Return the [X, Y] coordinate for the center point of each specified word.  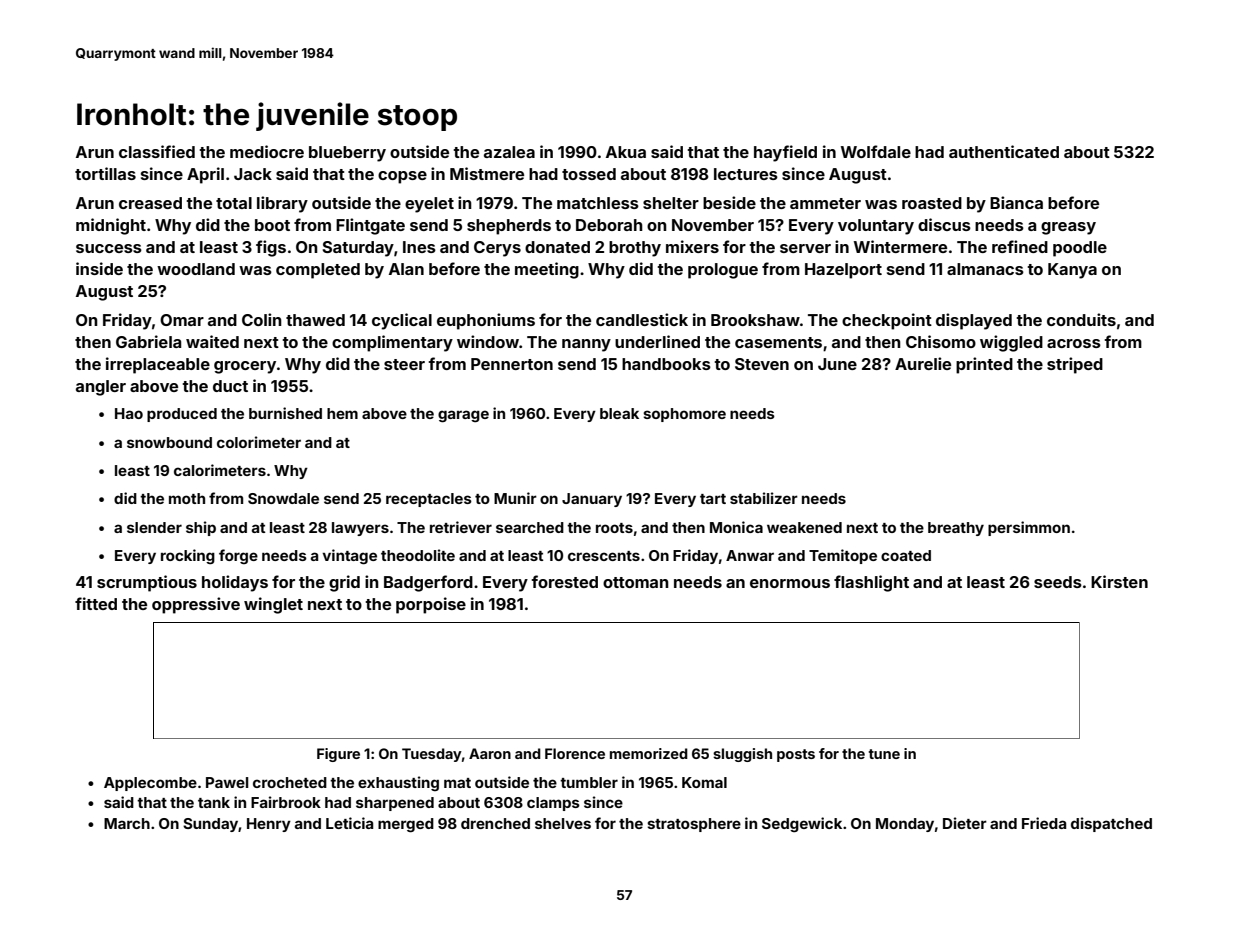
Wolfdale [876, 151]
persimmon [1029, 528]
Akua [626, 152]
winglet [273, 605]
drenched [495, 823]
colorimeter [259, 442]
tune [884, 754]
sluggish [742, 755]
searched [530, 527]
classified [157, 151]
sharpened [395, 804]
